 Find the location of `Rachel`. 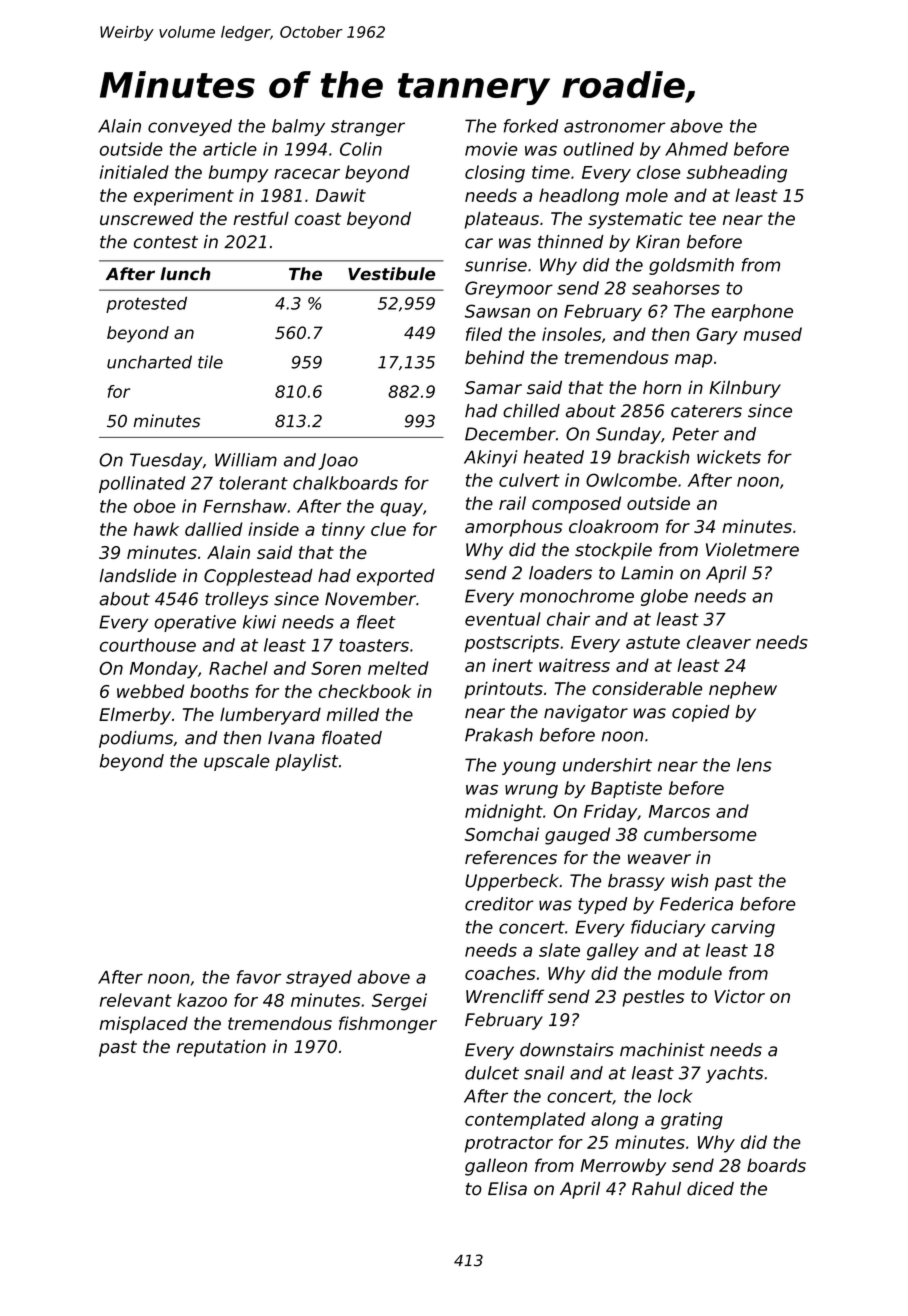

Rachel is located at coordinates (238, 668).
